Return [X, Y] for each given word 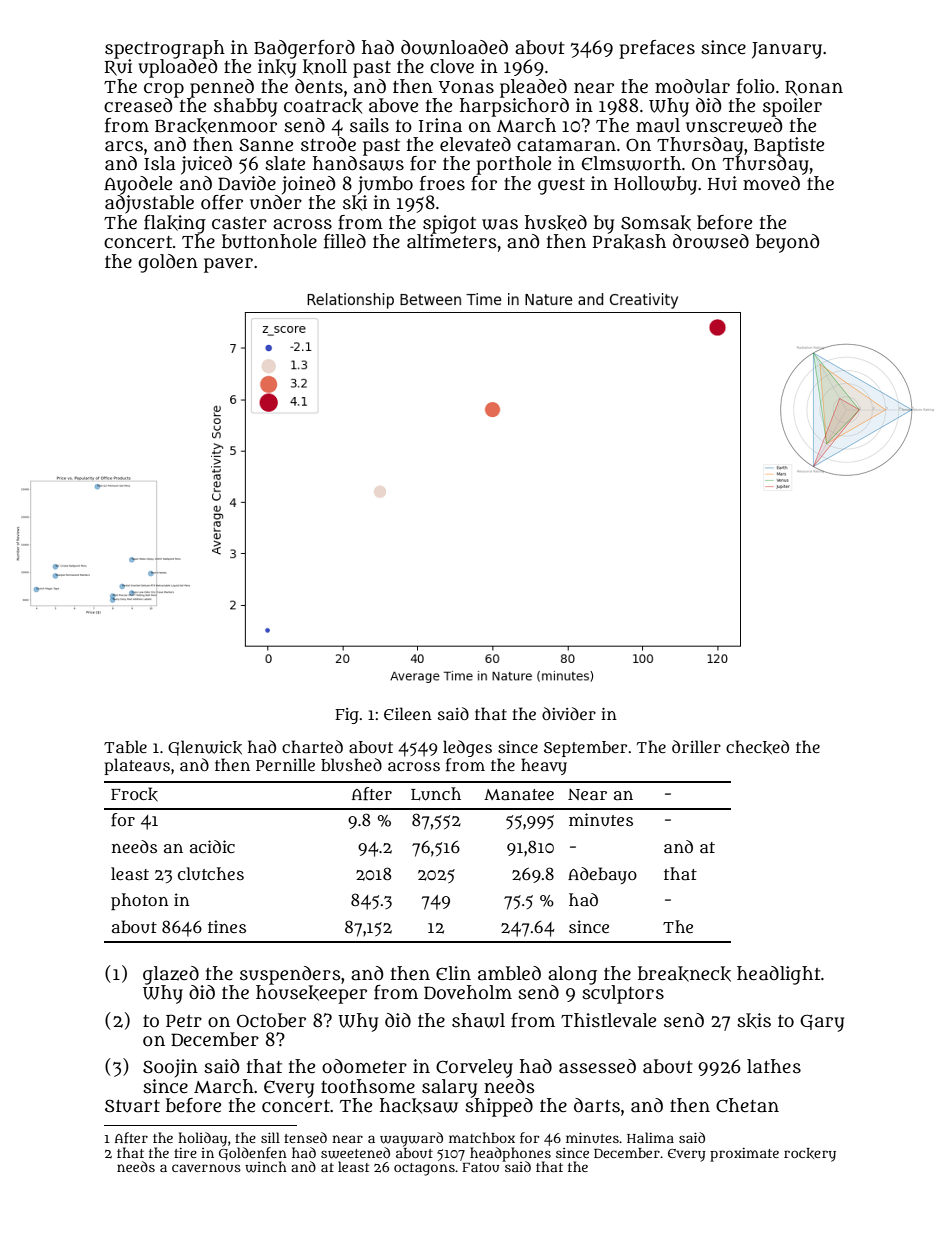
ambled [509, 973]
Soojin [170, 1068]
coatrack [323, 106]
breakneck [684, 974]
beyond [788, 243]
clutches [211, 873]
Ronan [814, 88]
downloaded [454, 47]
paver [228, 265]
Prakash [629, 242]
